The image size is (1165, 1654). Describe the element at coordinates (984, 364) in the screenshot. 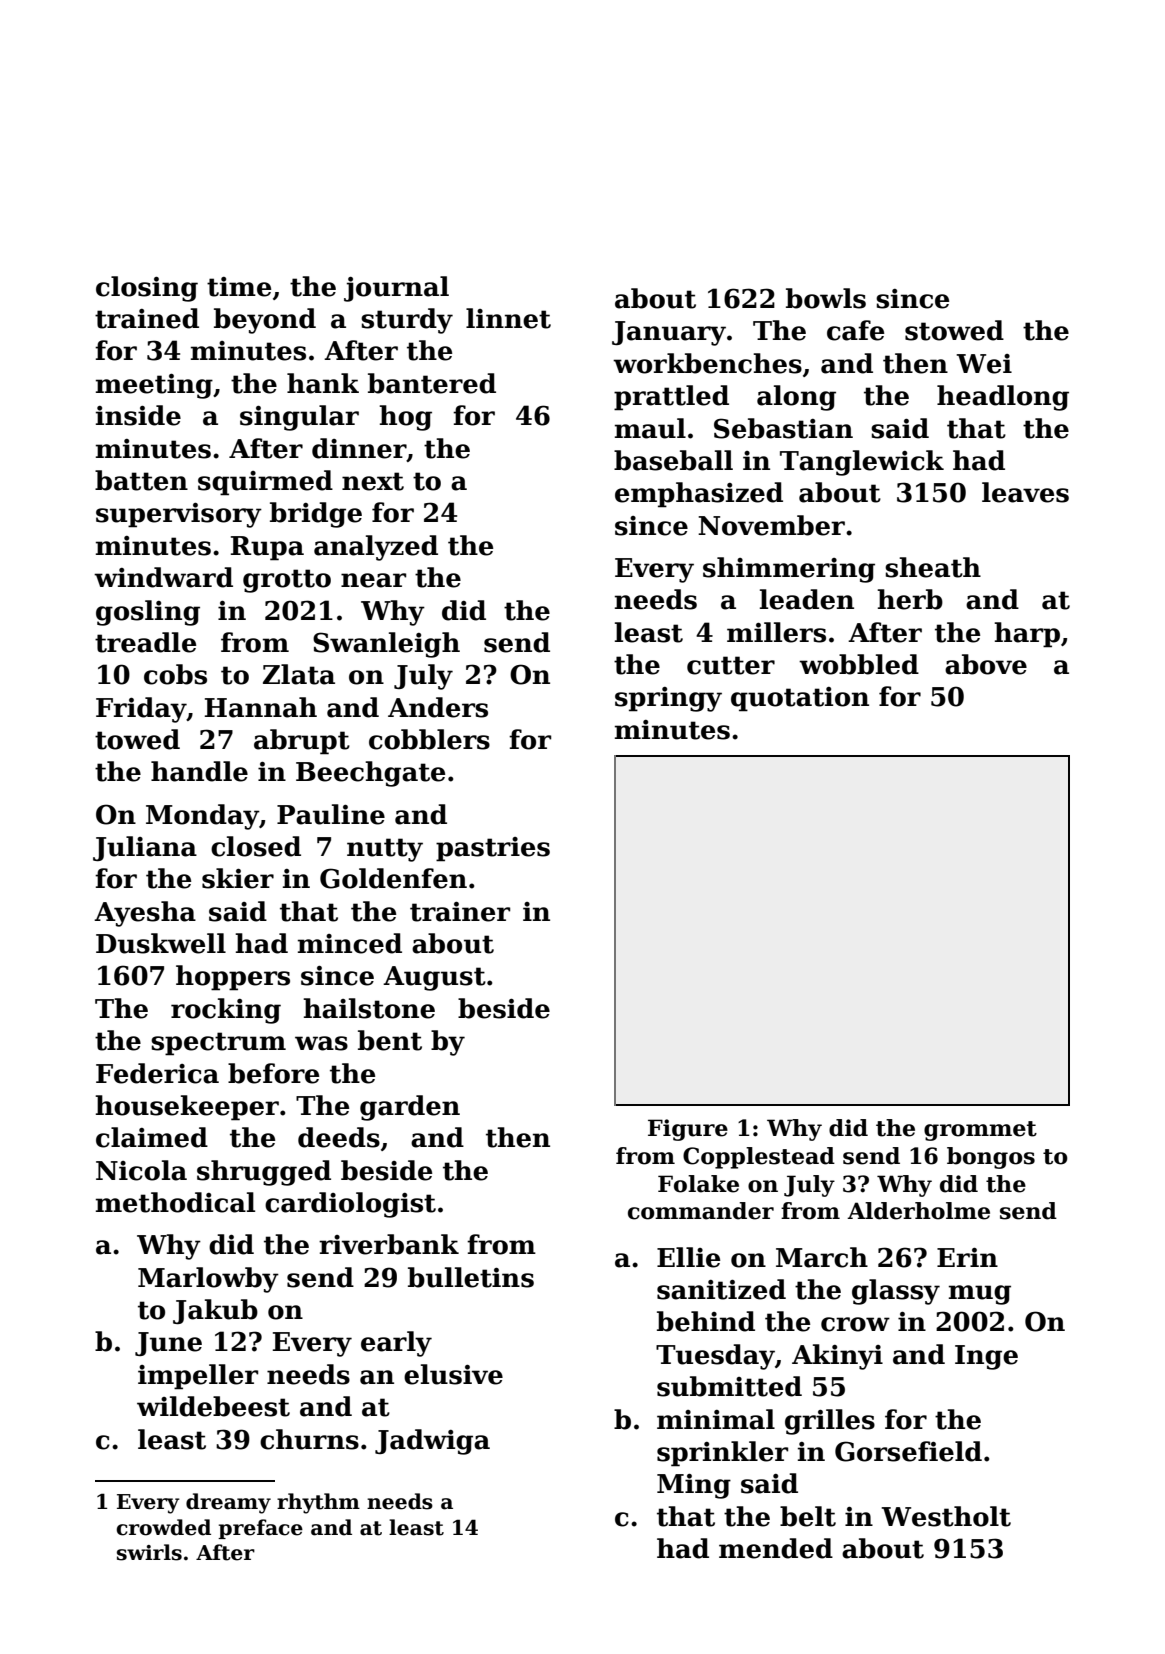

I see `Wei` at that location.
